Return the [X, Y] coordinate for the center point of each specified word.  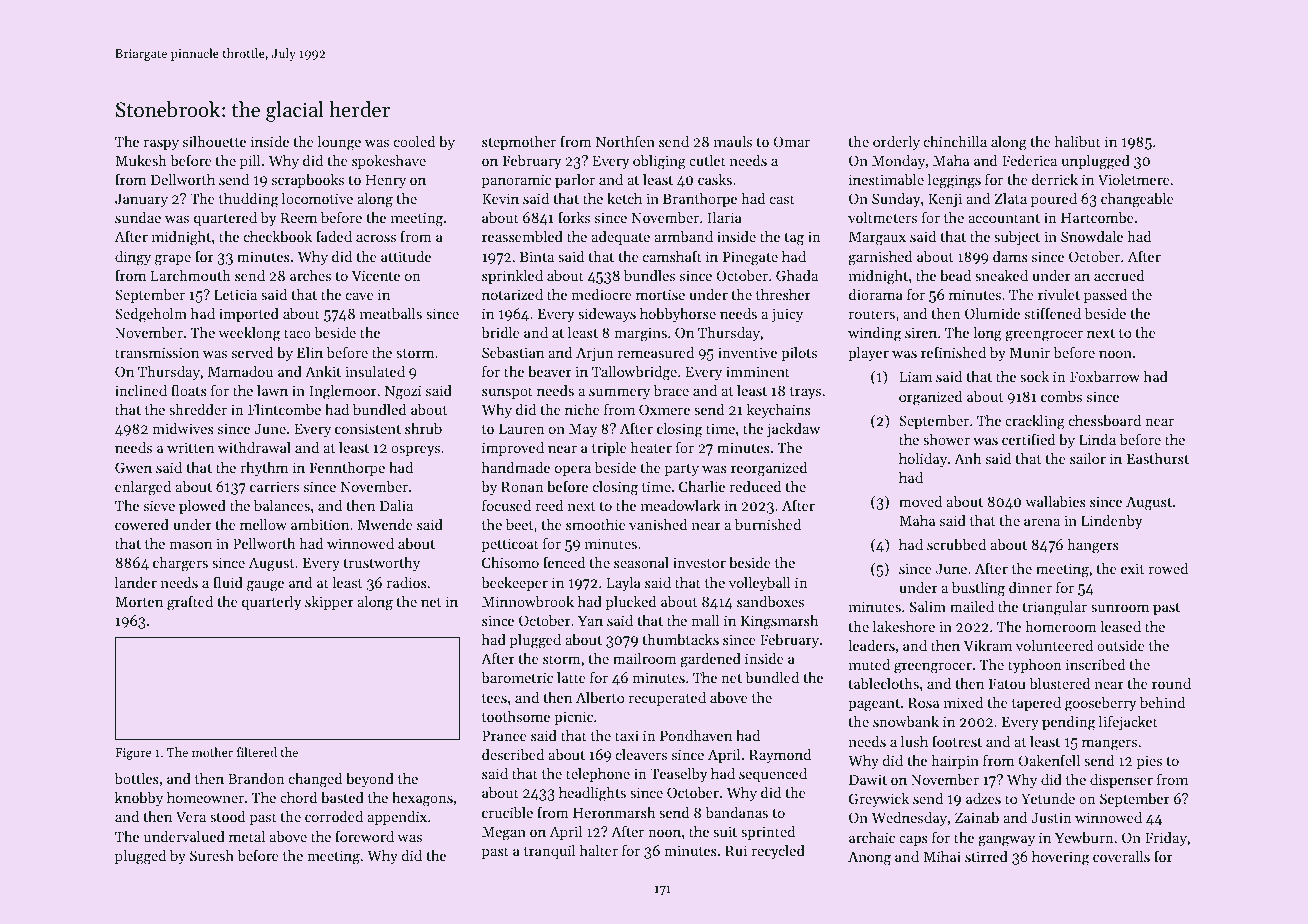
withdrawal [254, 447]
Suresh [212, 855]
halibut [1078, 141]
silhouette [214, 141]
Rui [736, 850]
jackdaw [793, 430]
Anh [967, 458]
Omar [791, 141]
